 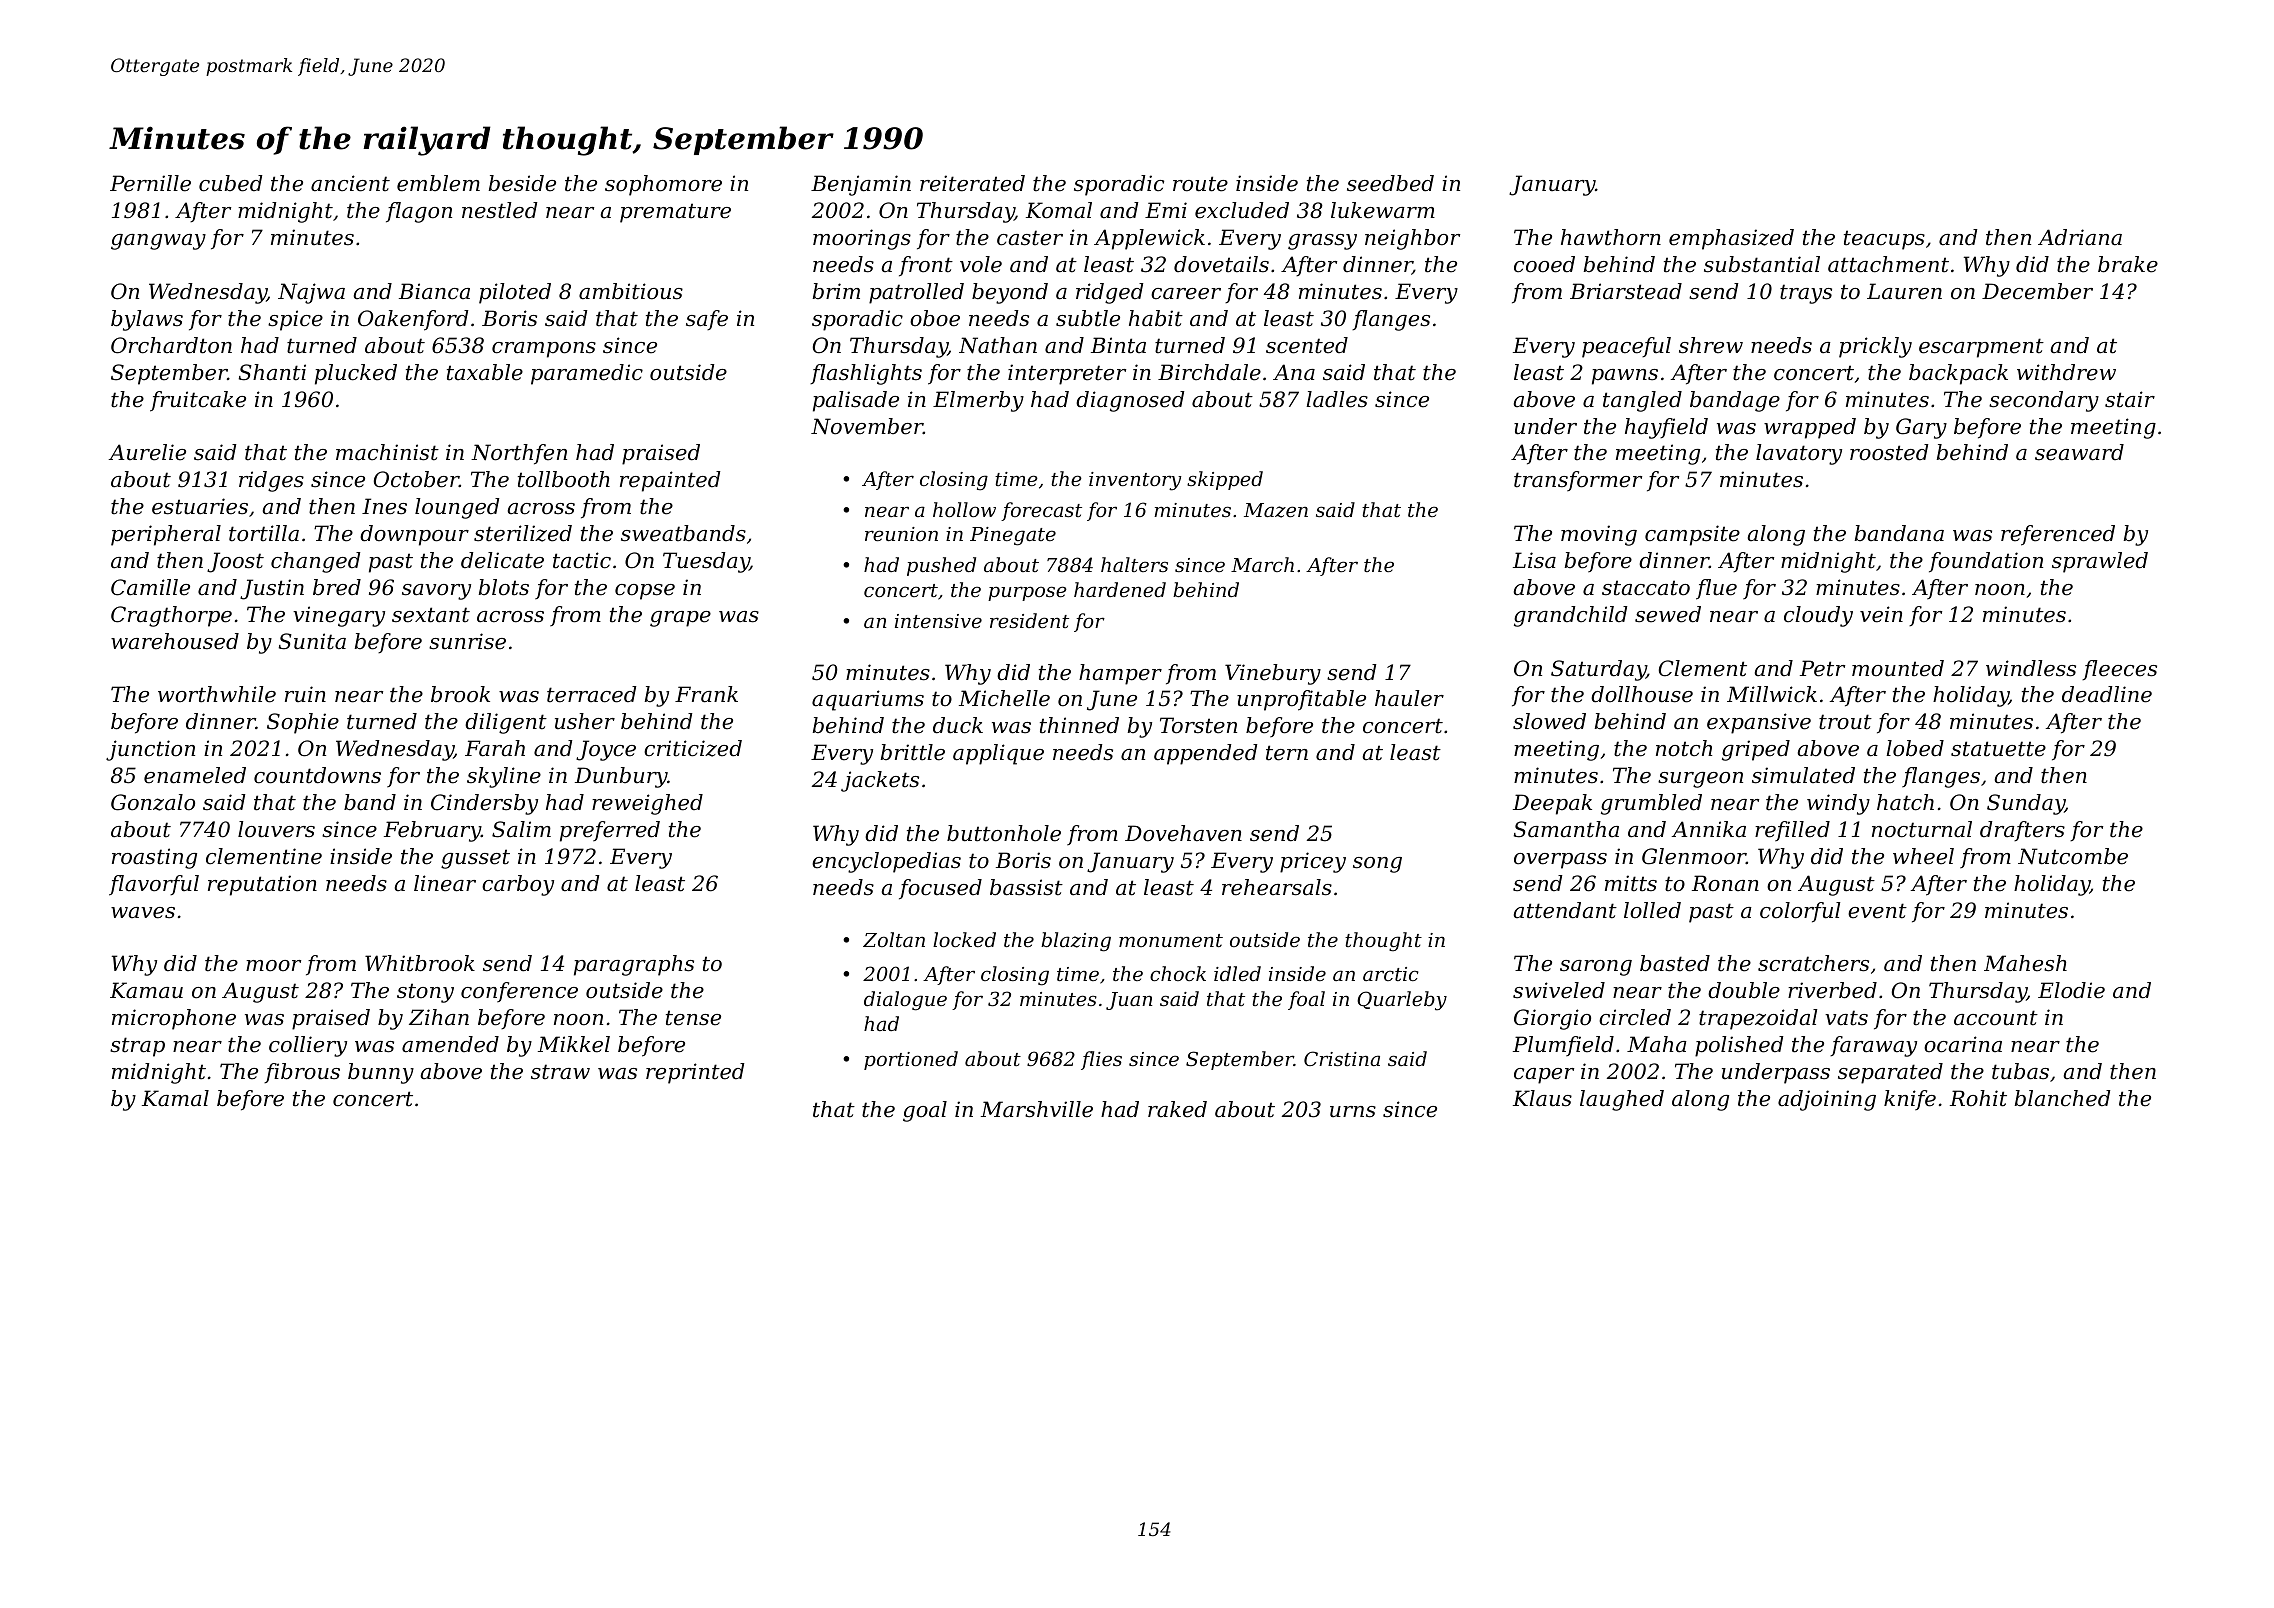 I want to click on December, so click(x=2037, y=291).
